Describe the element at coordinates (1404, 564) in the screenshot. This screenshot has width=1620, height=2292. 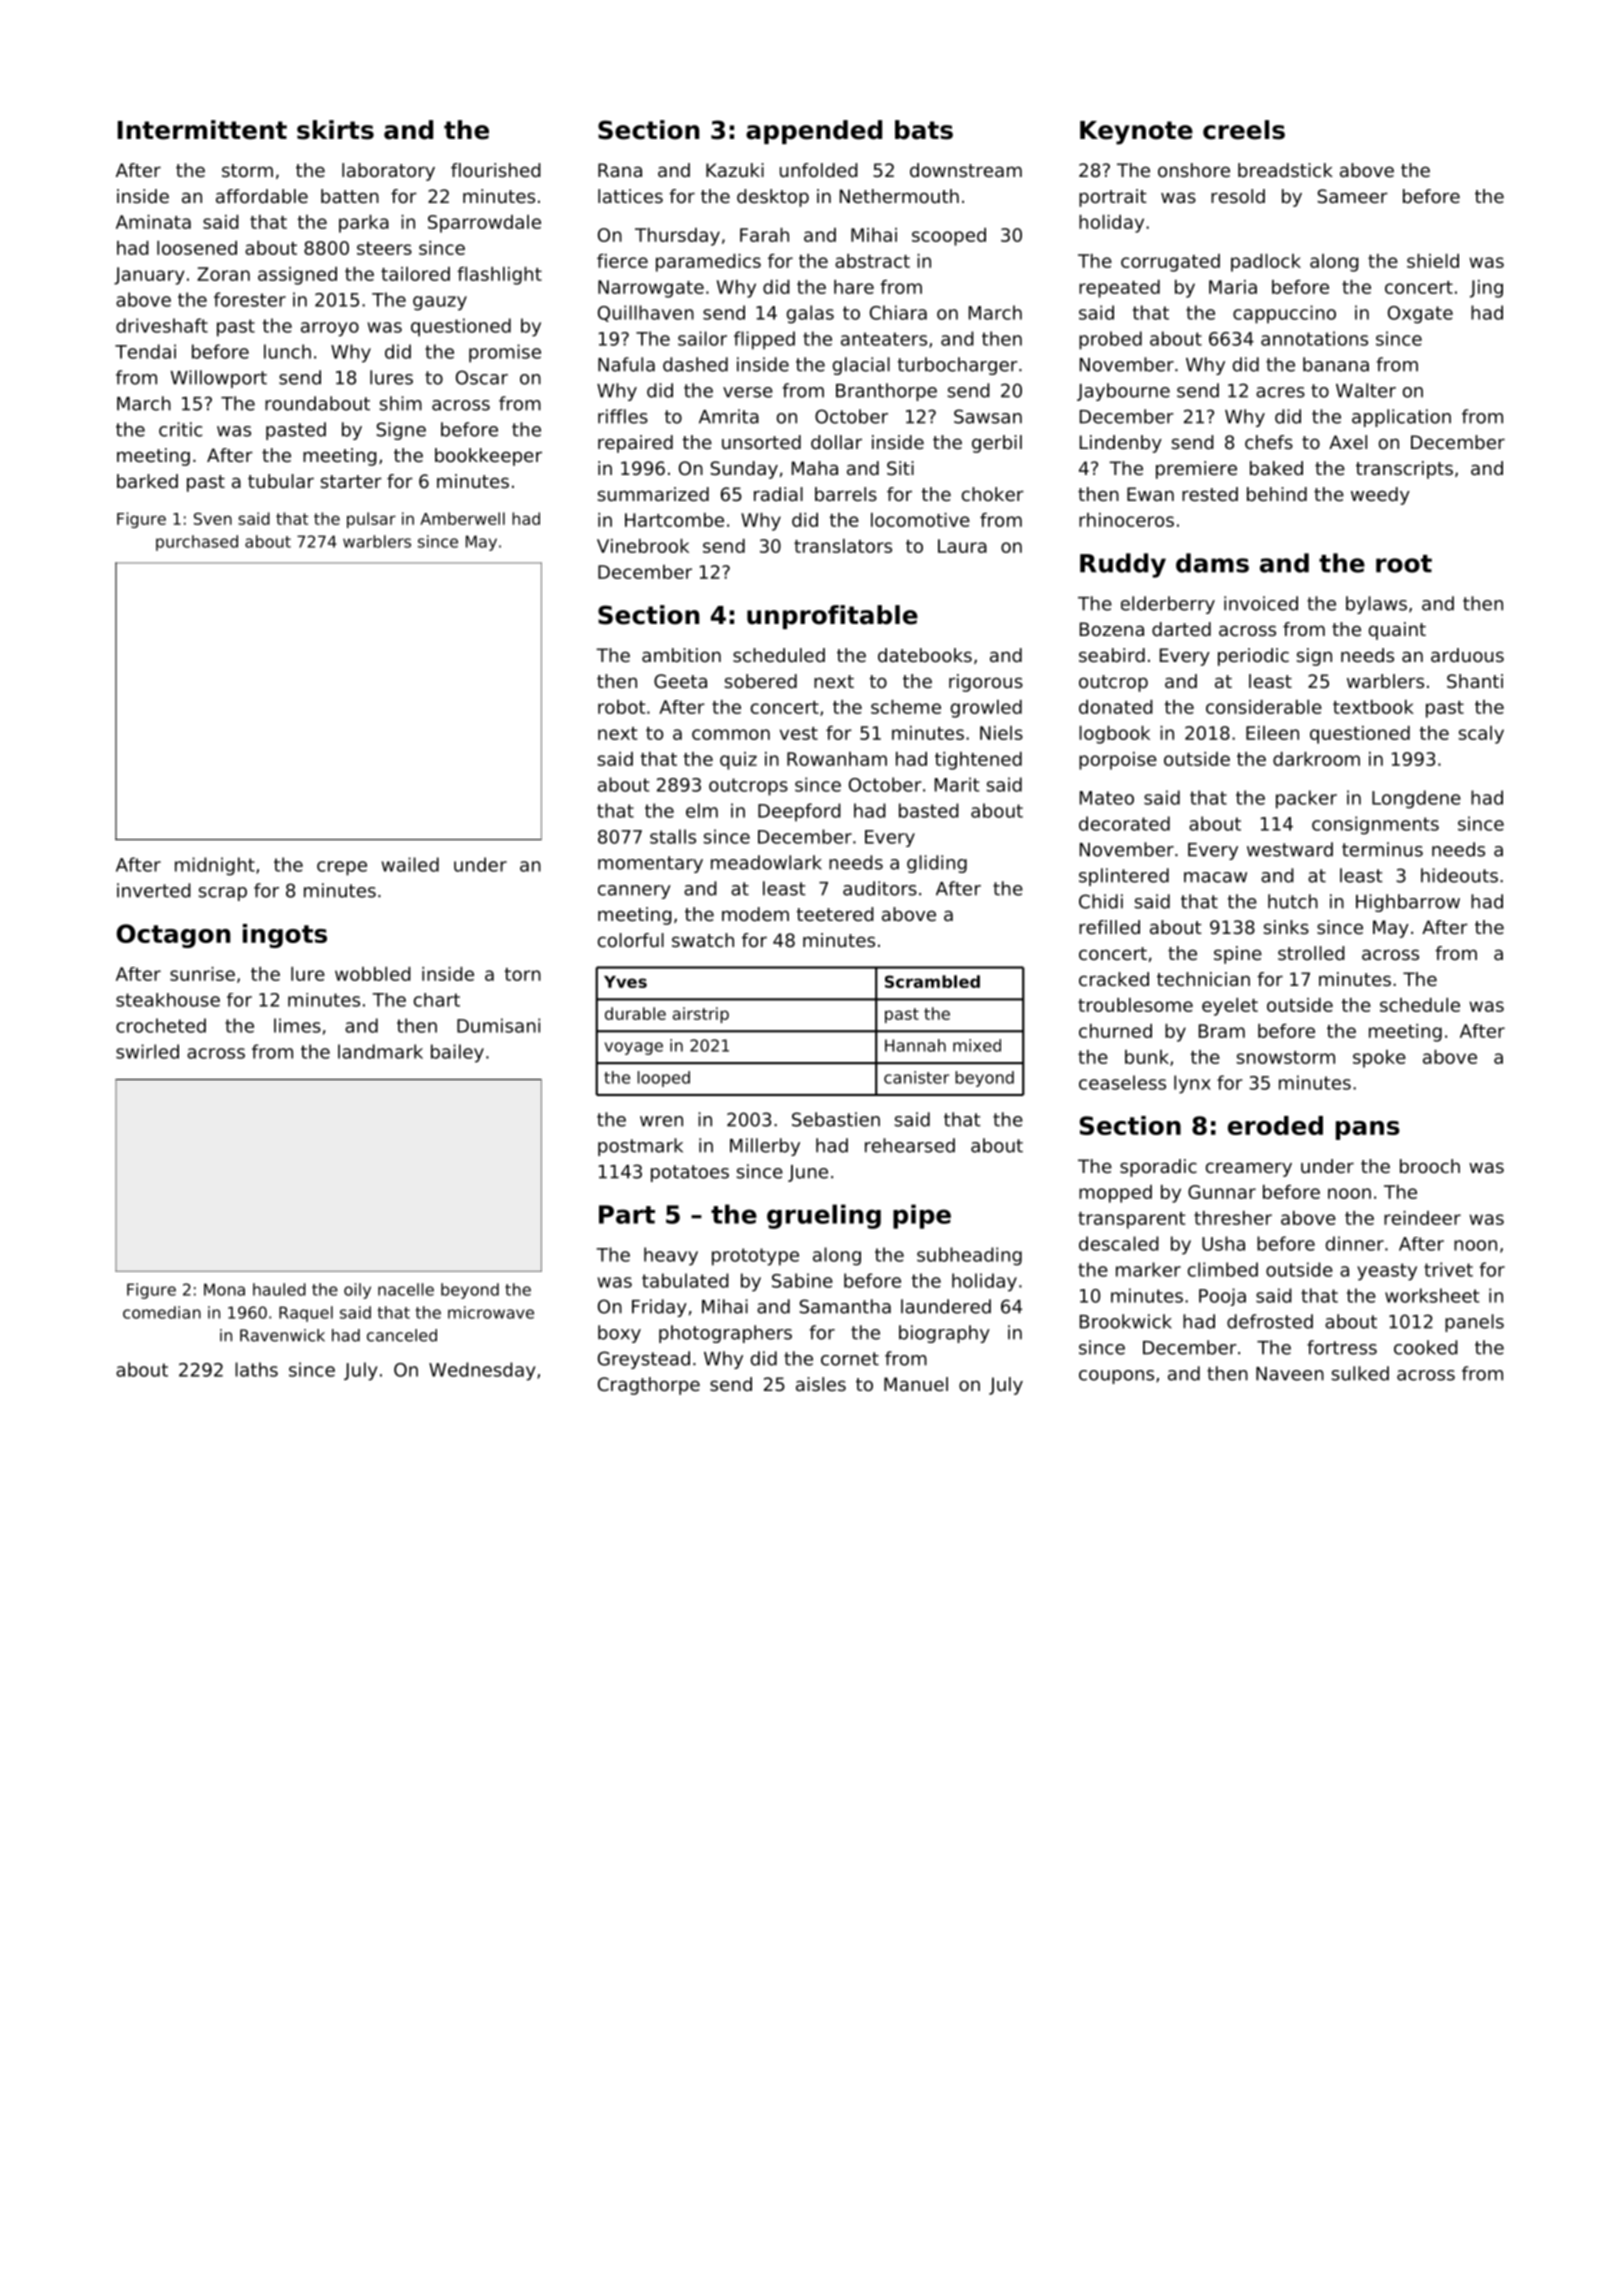
I see `root` at that location.
